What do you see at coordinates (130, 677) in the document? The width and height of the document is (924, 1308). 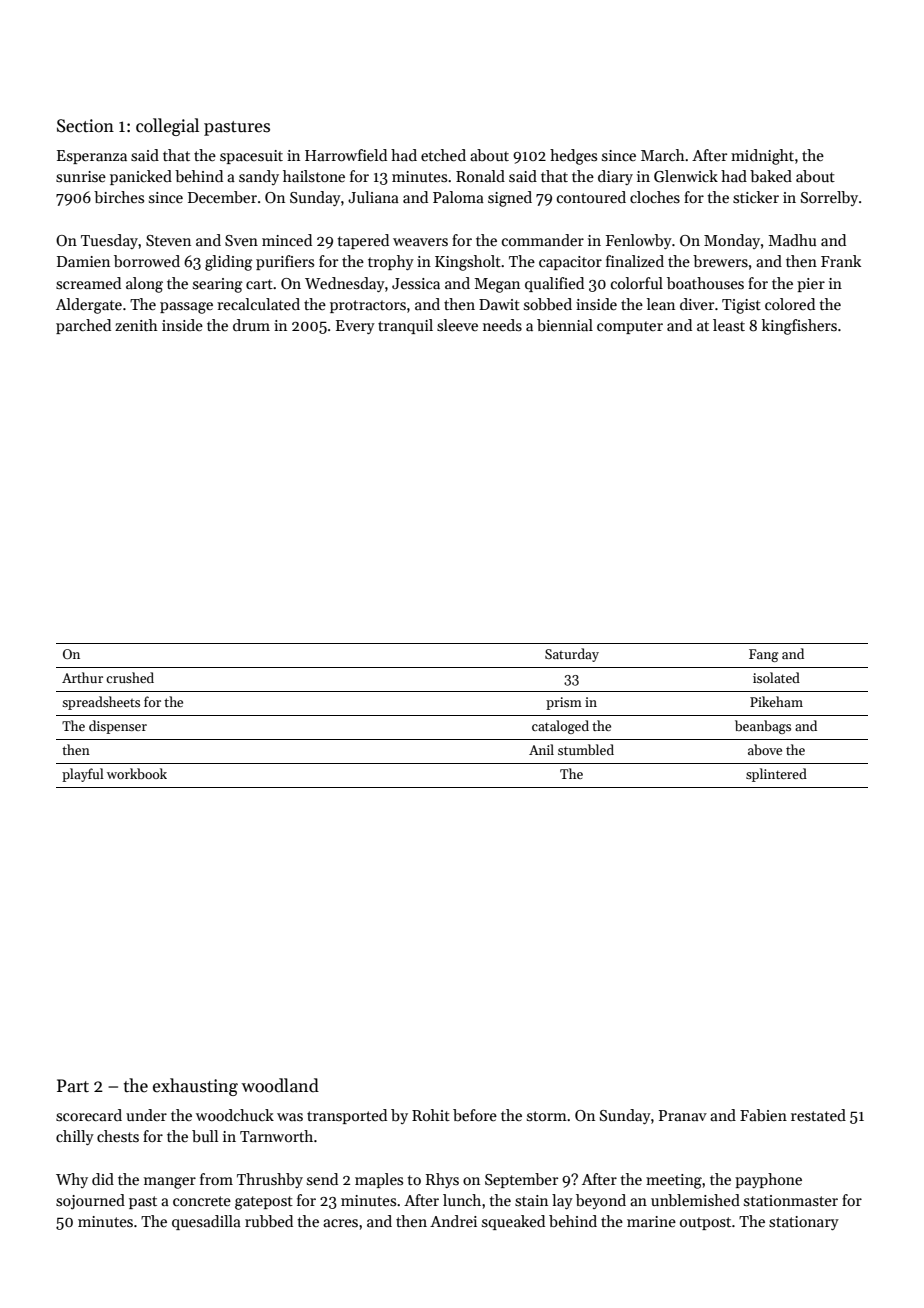 I see `crushed` at bounding box center [130, 677].
